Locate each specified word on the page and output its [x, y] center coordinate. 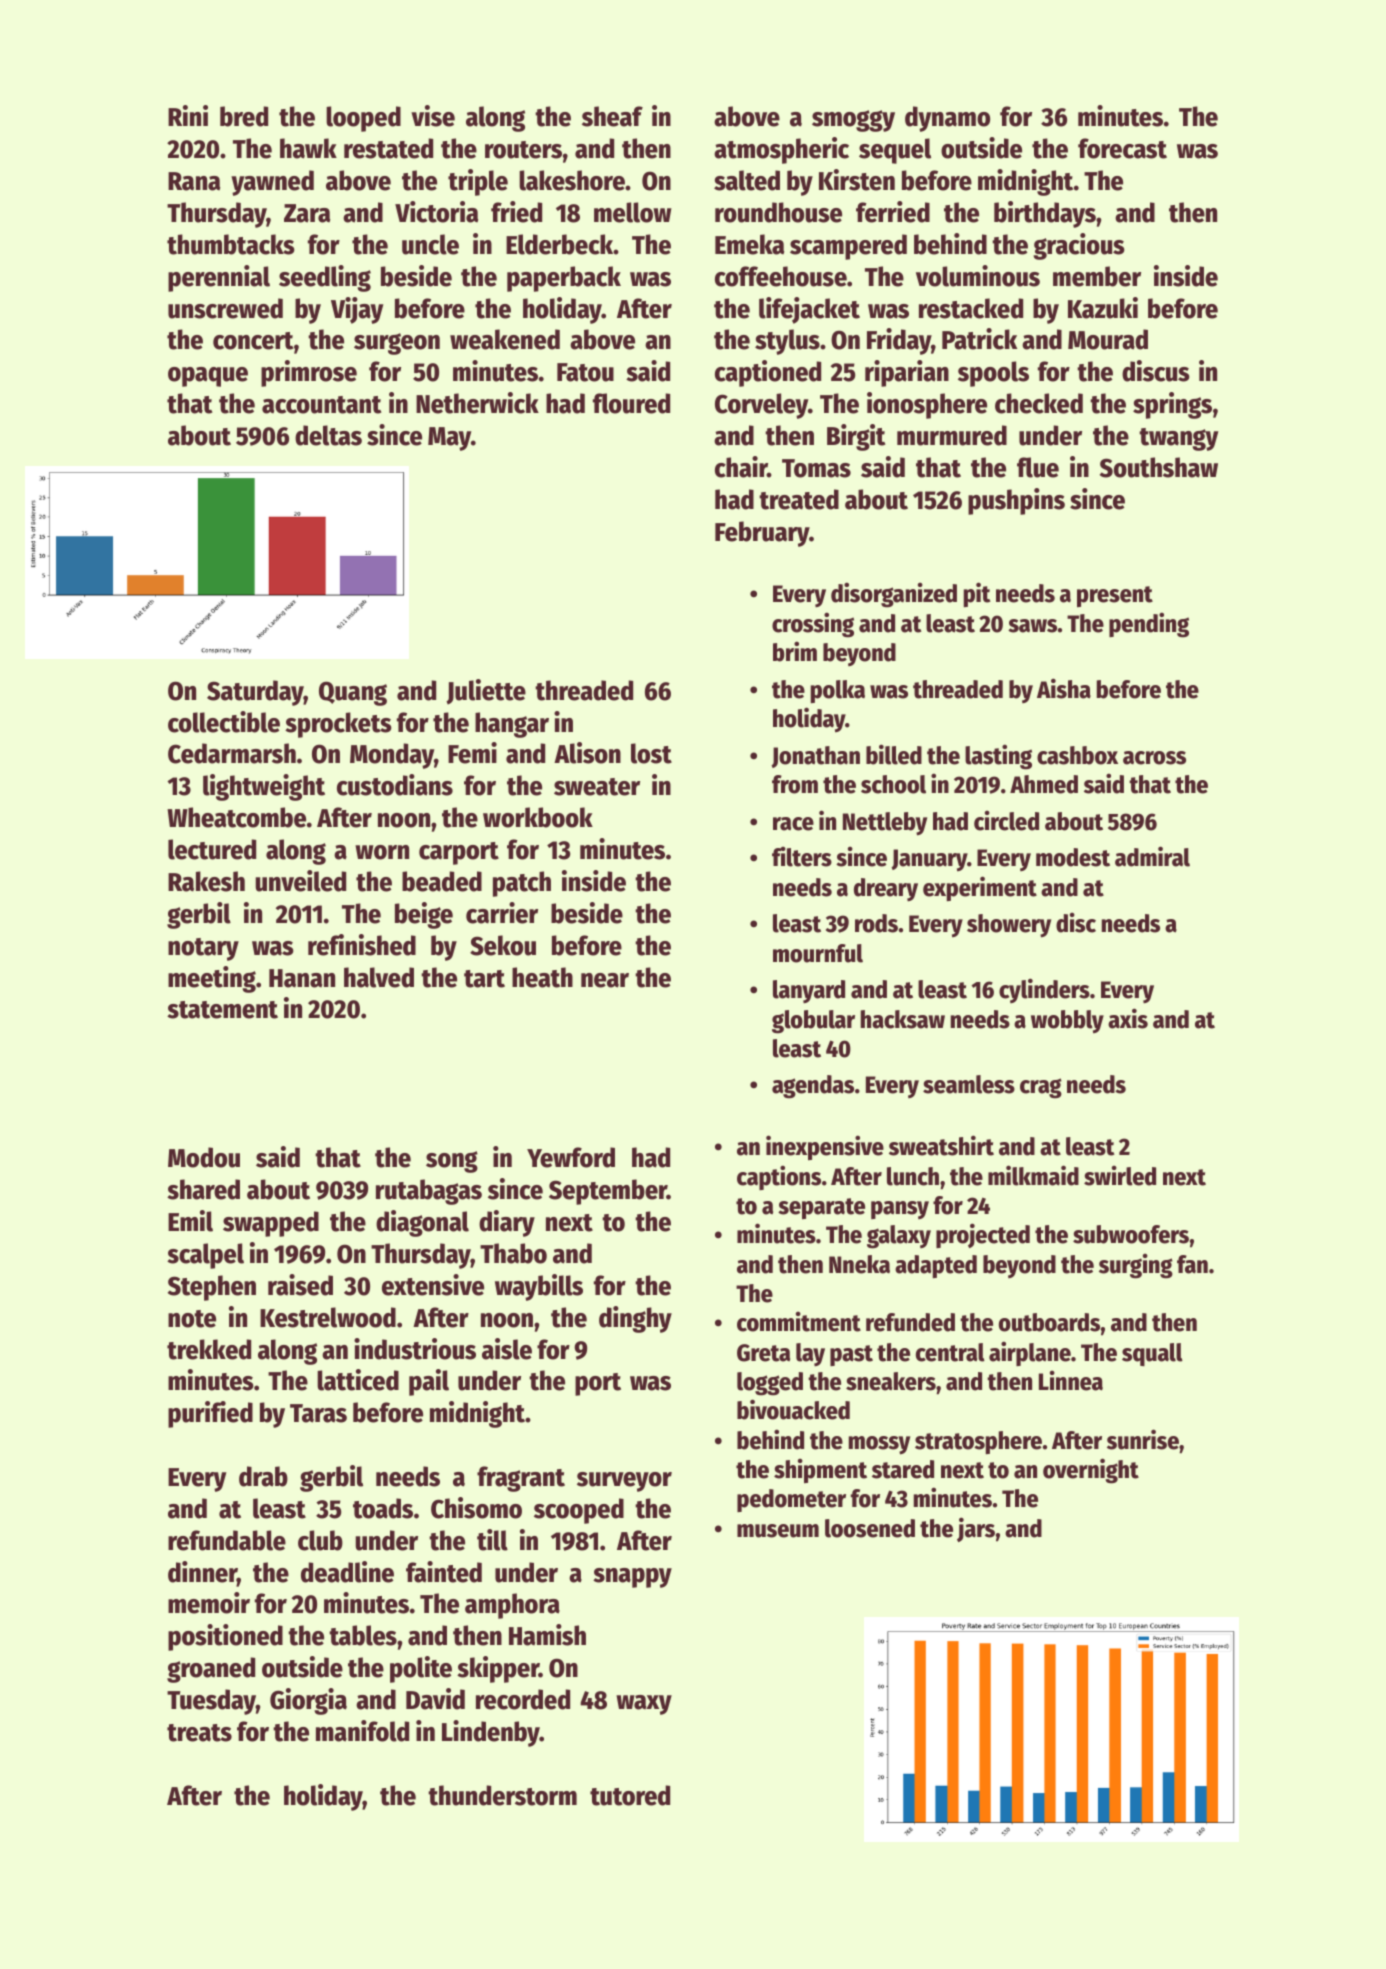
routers [523, 150]
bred [244, 116]
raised [300, 1285]
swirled [1120, 1175]
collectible [224, 722]
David [435, 1699]
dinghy [635, 1319]
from [795, 784]
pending [1149, 625]
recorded [523, 1699]
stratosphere [978, 1442]
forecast [1122, 148]
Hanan [302, 978]
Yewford [571, 1157]
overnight [1091, 1471]
